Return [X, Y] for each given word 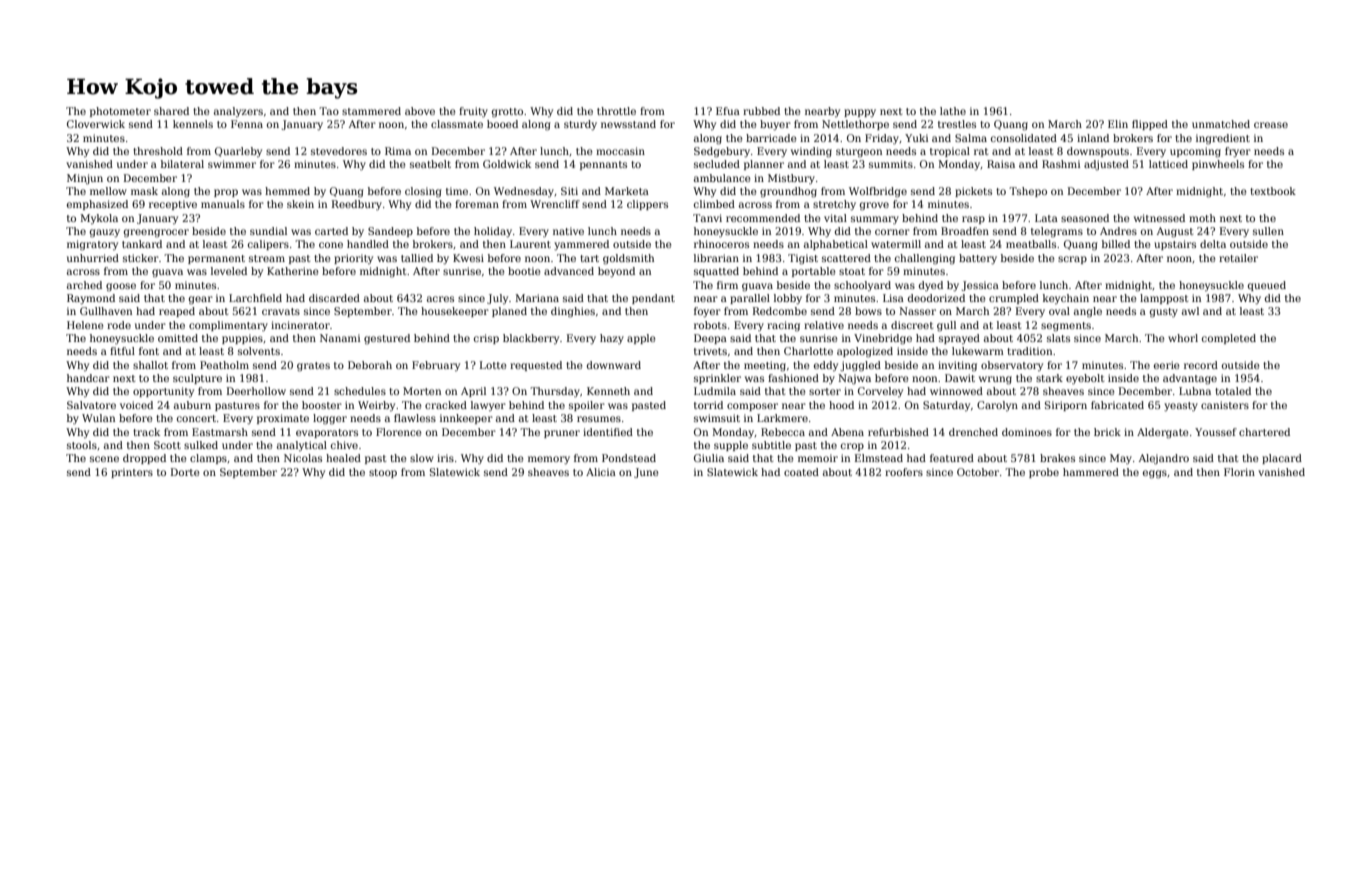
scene [104, 459]
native [568, 231]
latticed [1168, 164]
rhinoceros [721, 244]
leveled [229, 271]
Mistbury [791, 179]
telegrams [1057, 232]
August [1175, 232]
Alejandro [1164, 459]
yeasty [1181, 407]
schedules [360, 391]
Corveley [880, 392]
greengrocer [156, 233]
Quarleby [238, 152]
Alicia [601, 472]
